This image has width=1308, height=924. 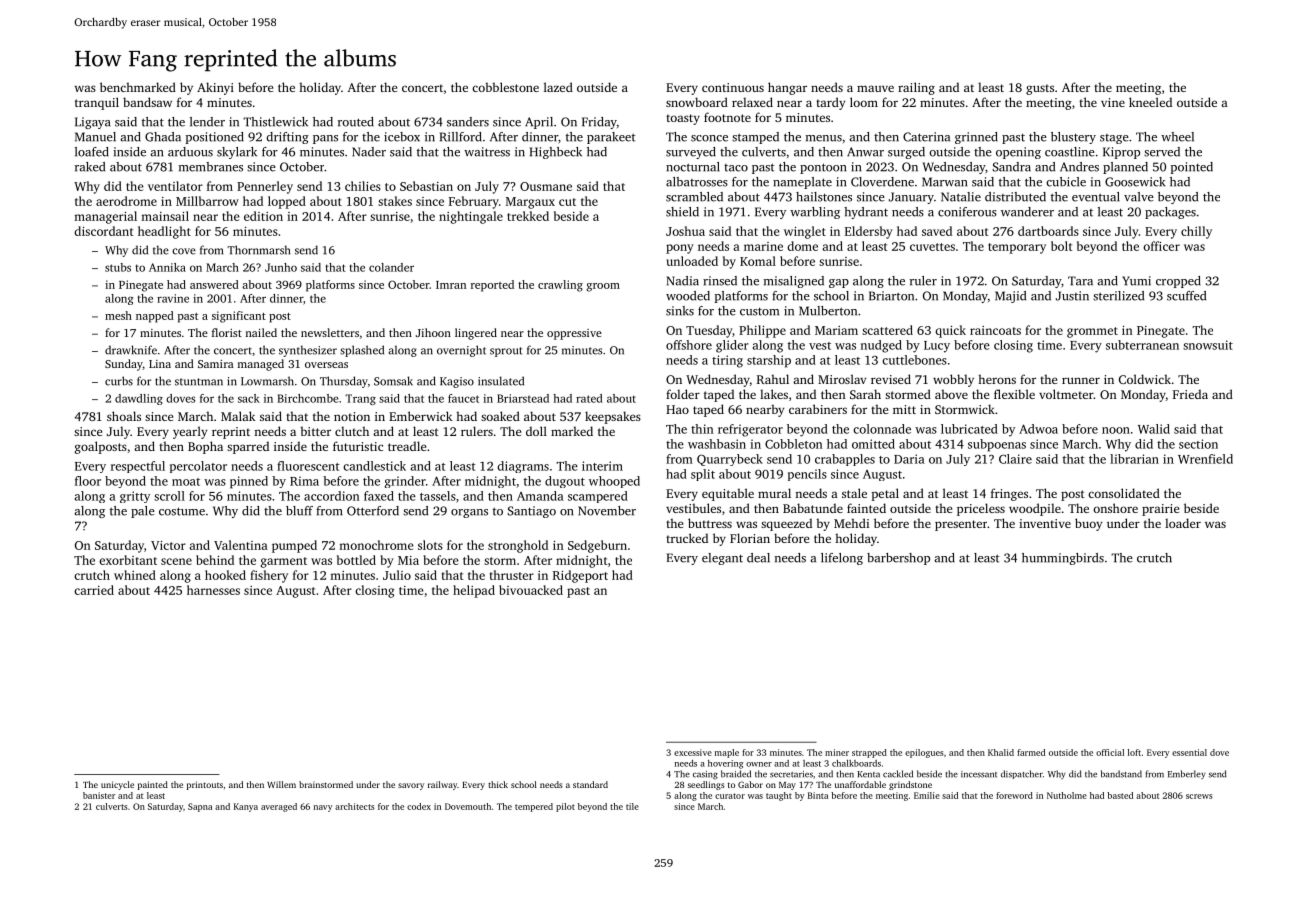 What do you see at coordinates (1190, 394) in the image?
I see `Frieda` at bounding box center [1190, 394].
